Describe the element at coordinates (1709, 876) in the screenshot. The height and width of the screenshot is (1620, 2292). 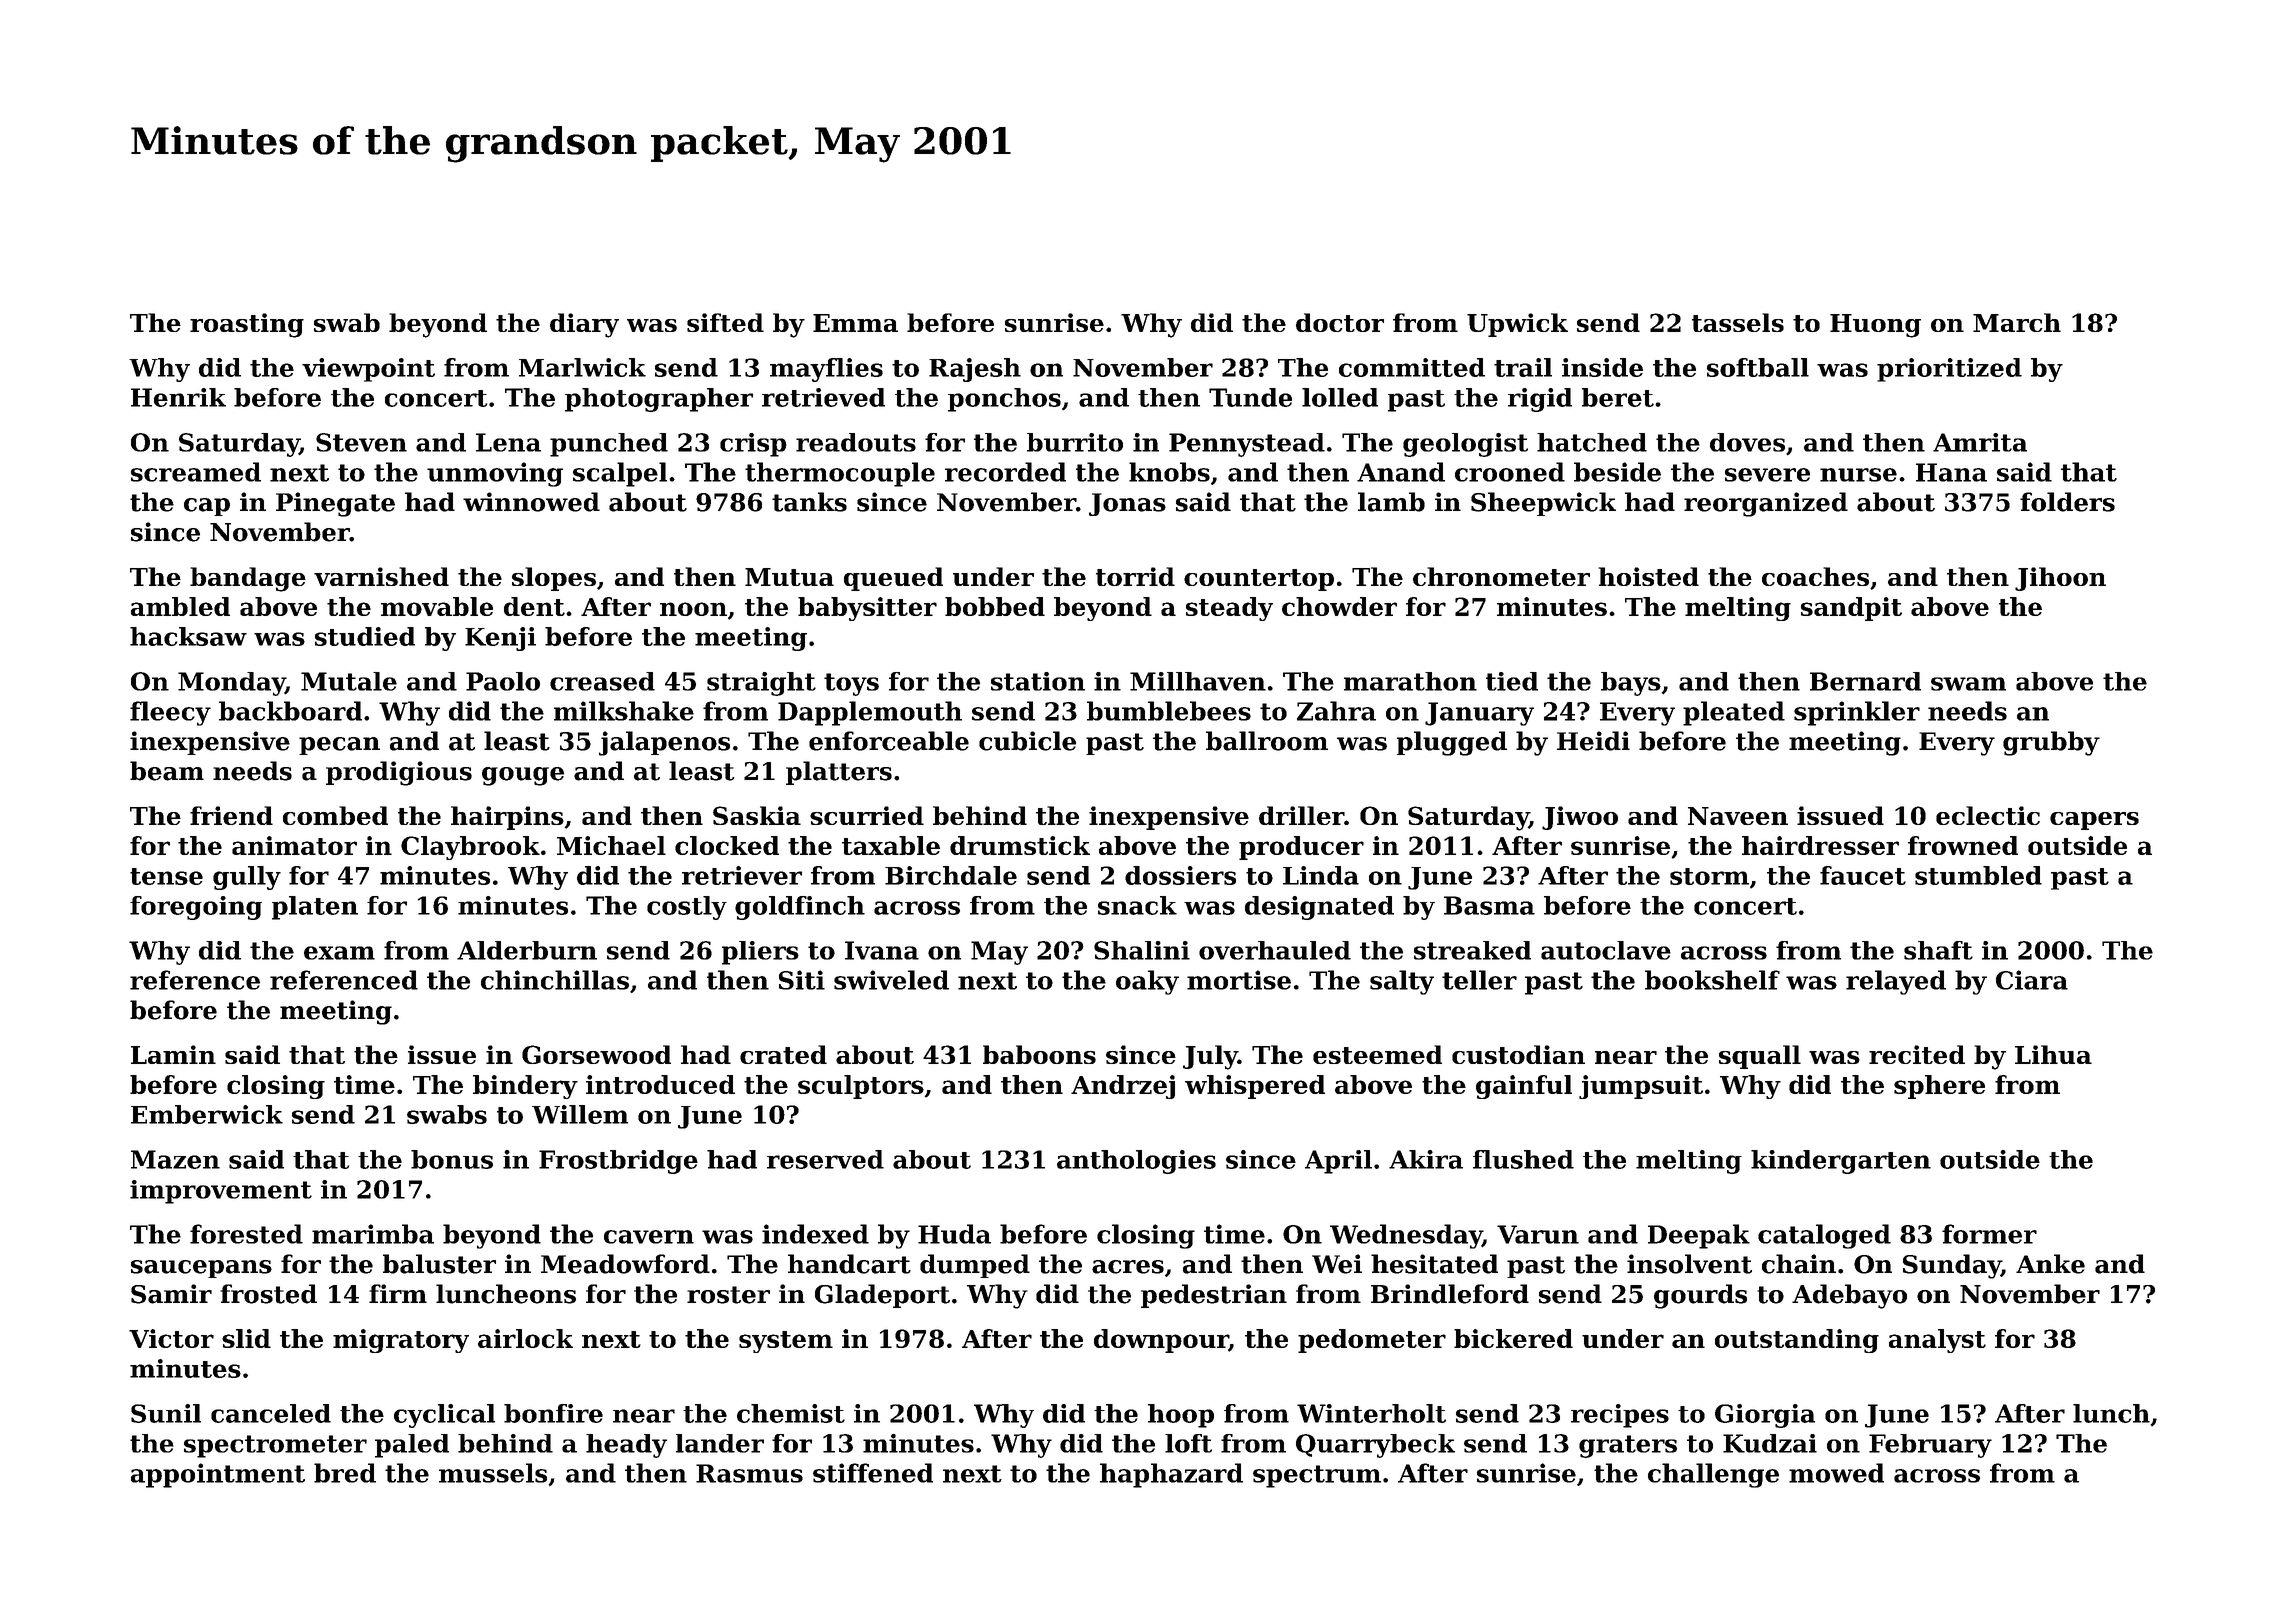
I see `storm` at that location.
